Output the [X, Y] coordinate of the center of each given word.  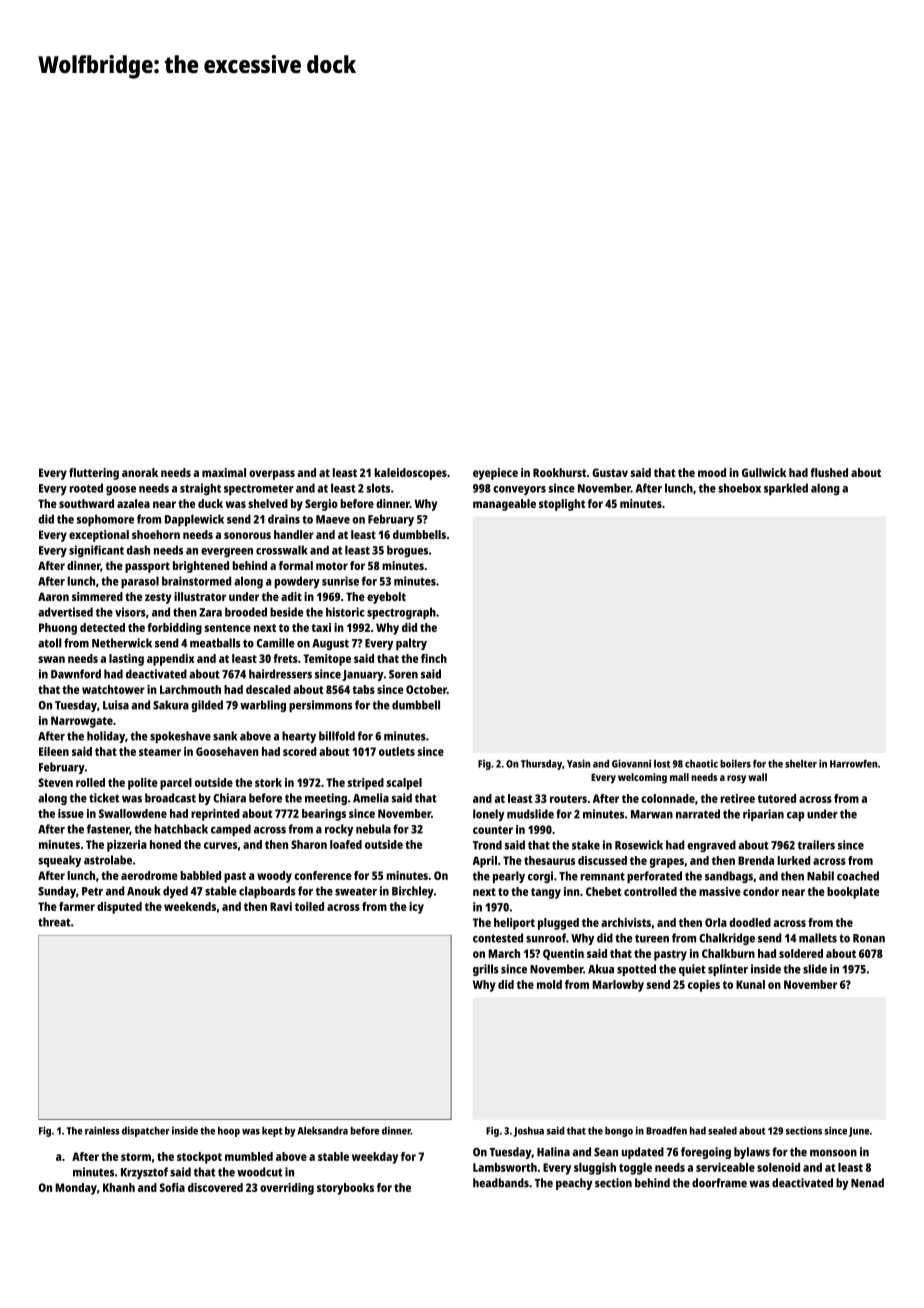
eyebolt [386, 598]
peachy [574, 1184]
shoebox [739, 488]
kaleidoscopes [411, 474]
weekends [190, 906]
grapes [667, 863]
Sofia [172, 1187]
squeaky [59, 861]
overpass [272, 475]
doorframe [719, 1183]
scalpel [404, 784]
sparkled [786, 489]
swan [51, 659]
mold [549, 984]
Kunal [750, 984]
